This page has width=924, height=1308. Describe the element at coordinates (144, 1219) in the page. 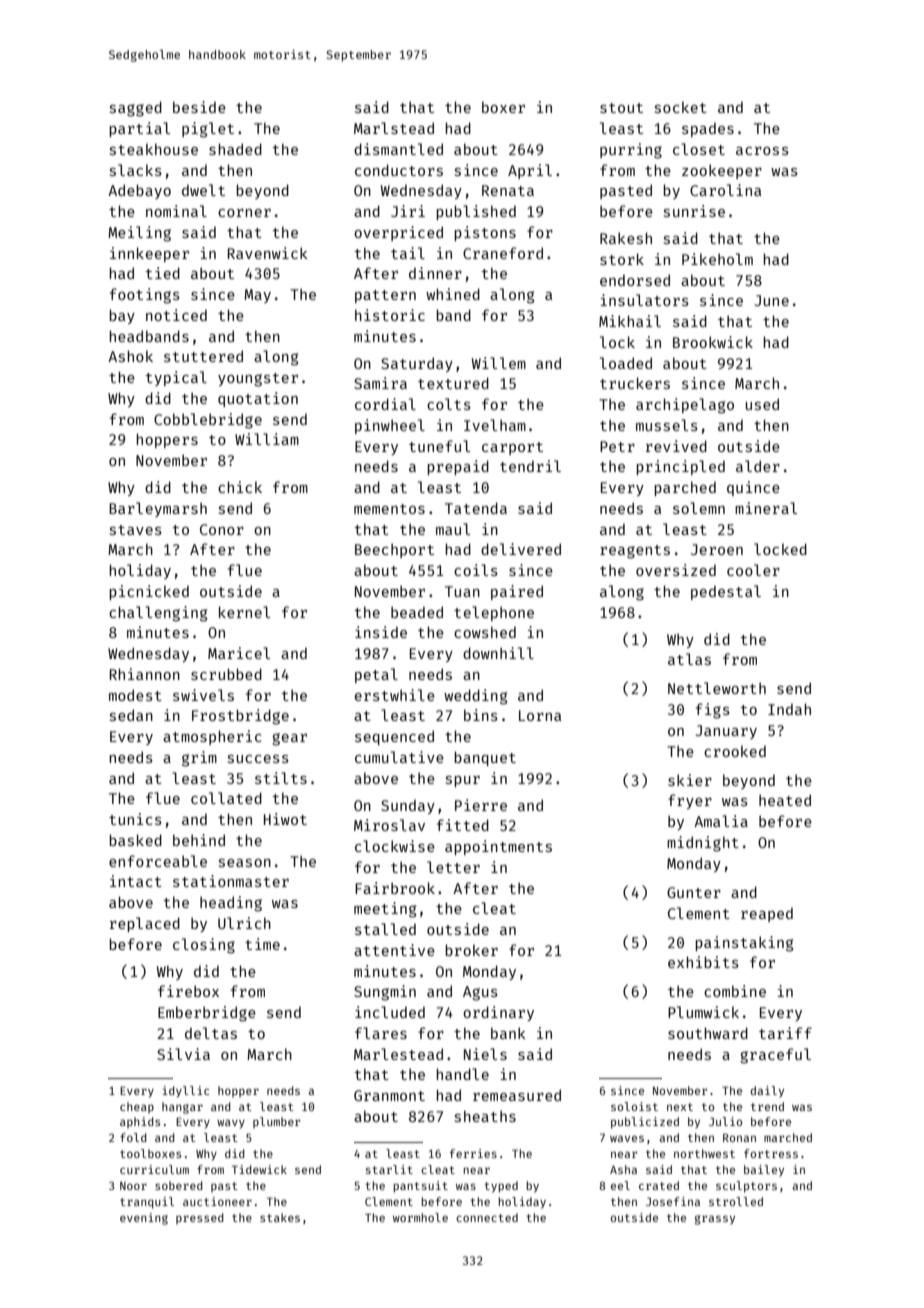

I see `evening` at that location.
